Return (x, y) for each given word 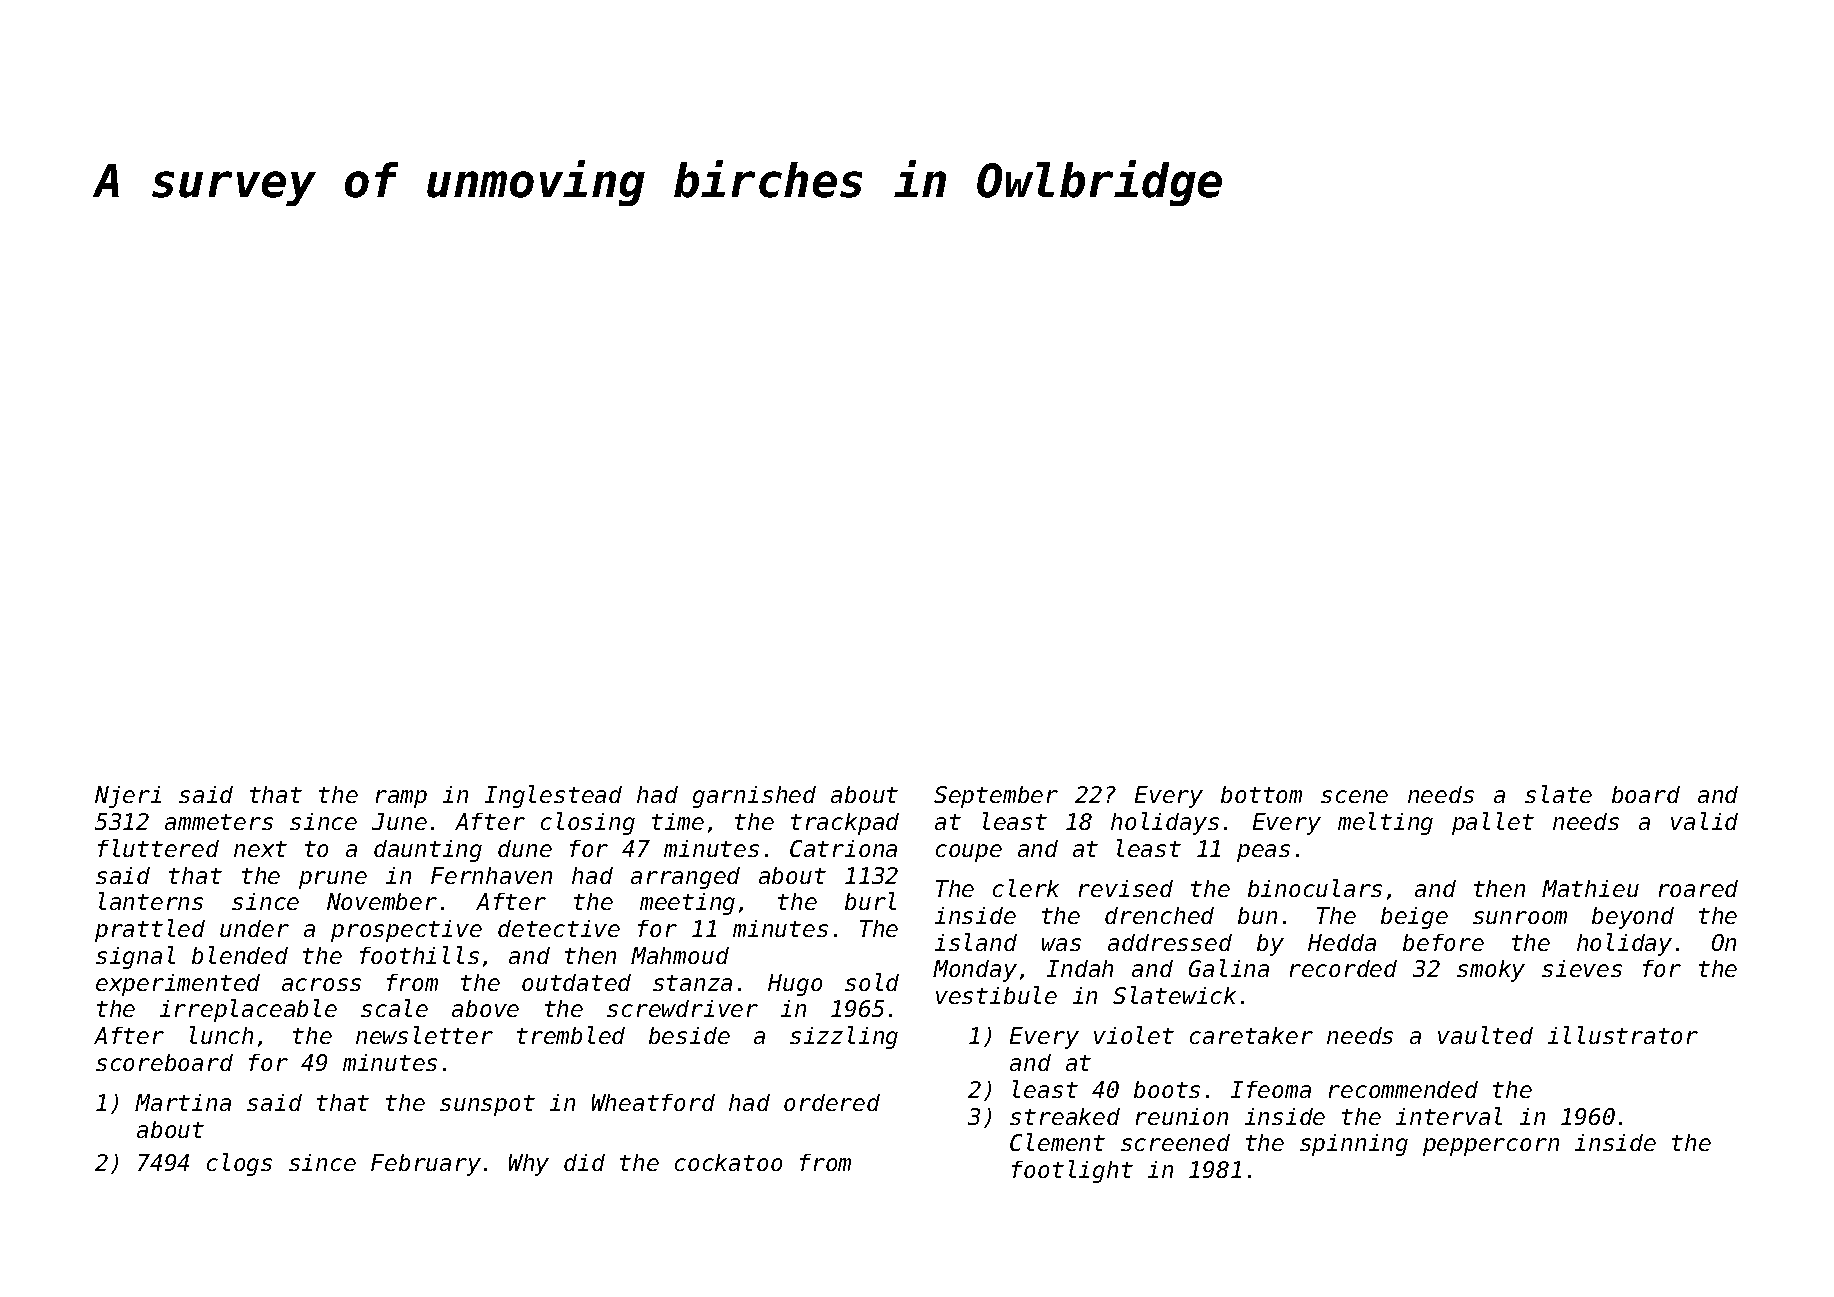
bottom (1261, 794)
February (426, 1165)
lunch (221, 1035)
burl (870, 901)
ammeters (219, 822)
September (996, 797)
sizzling (844, 1037)
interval (1449, 1116)
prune (333, 880)
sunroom (1520, 917)
